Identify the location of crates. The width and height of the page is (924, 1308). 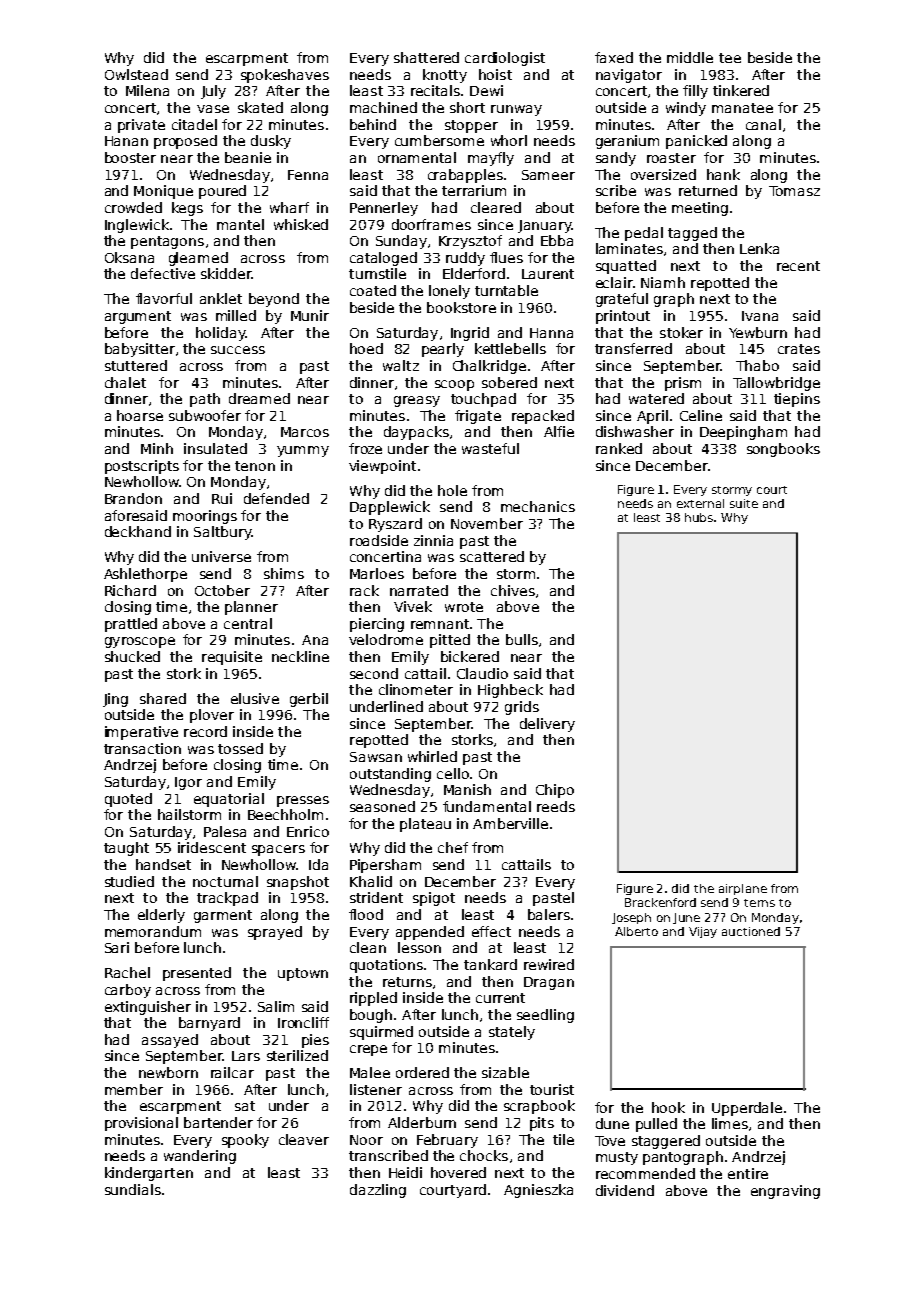
(799, 349).
